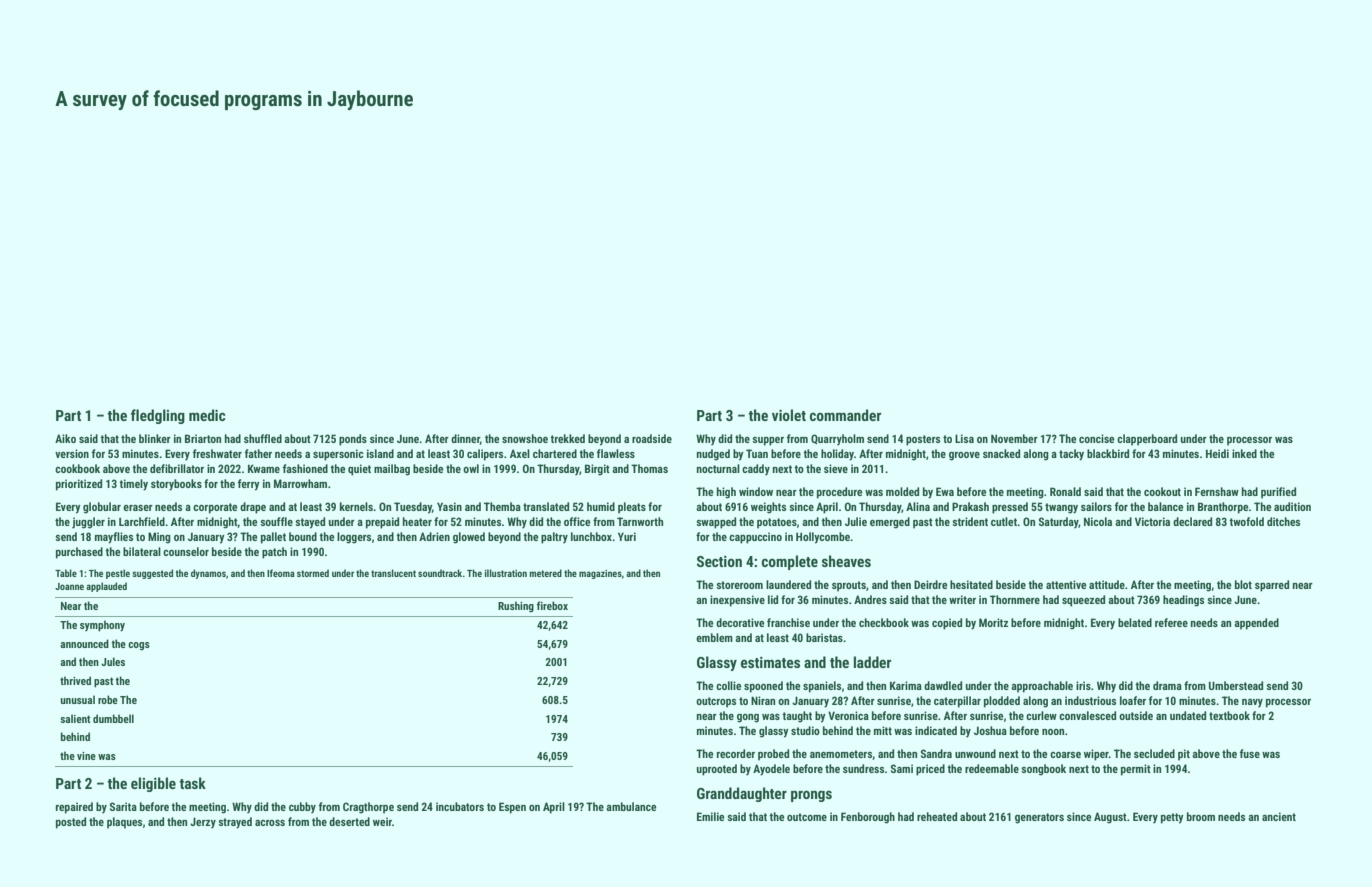  What do you see at coordinates (274, 553) in the document?
I see `patch` at bounding box center [274, 553].
